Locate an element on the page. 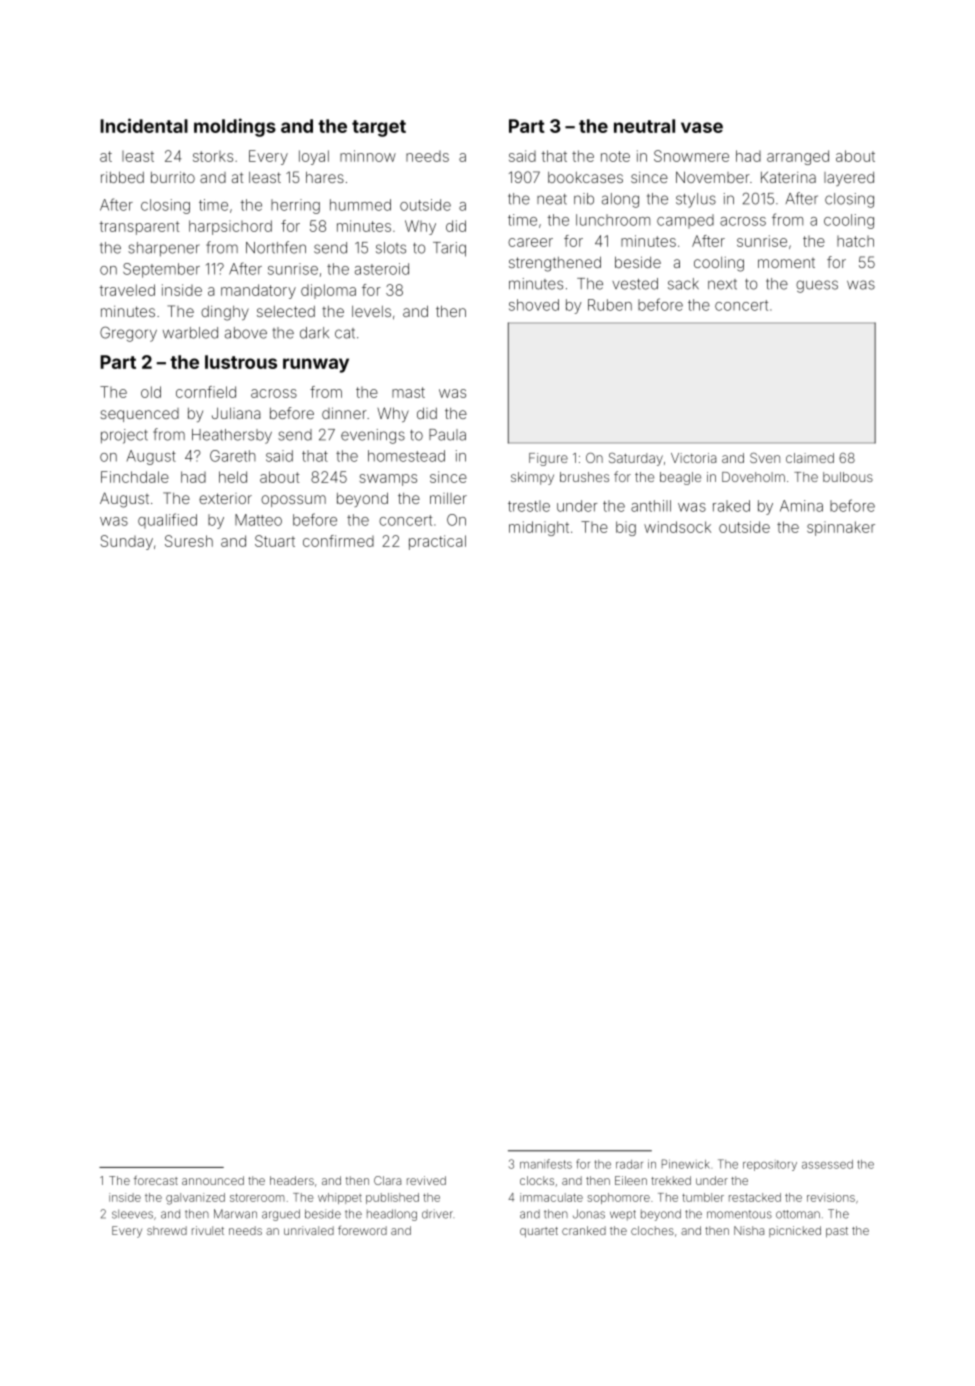 The image size is (975, 1386). assessed is located at coordinates (827, 1164).
